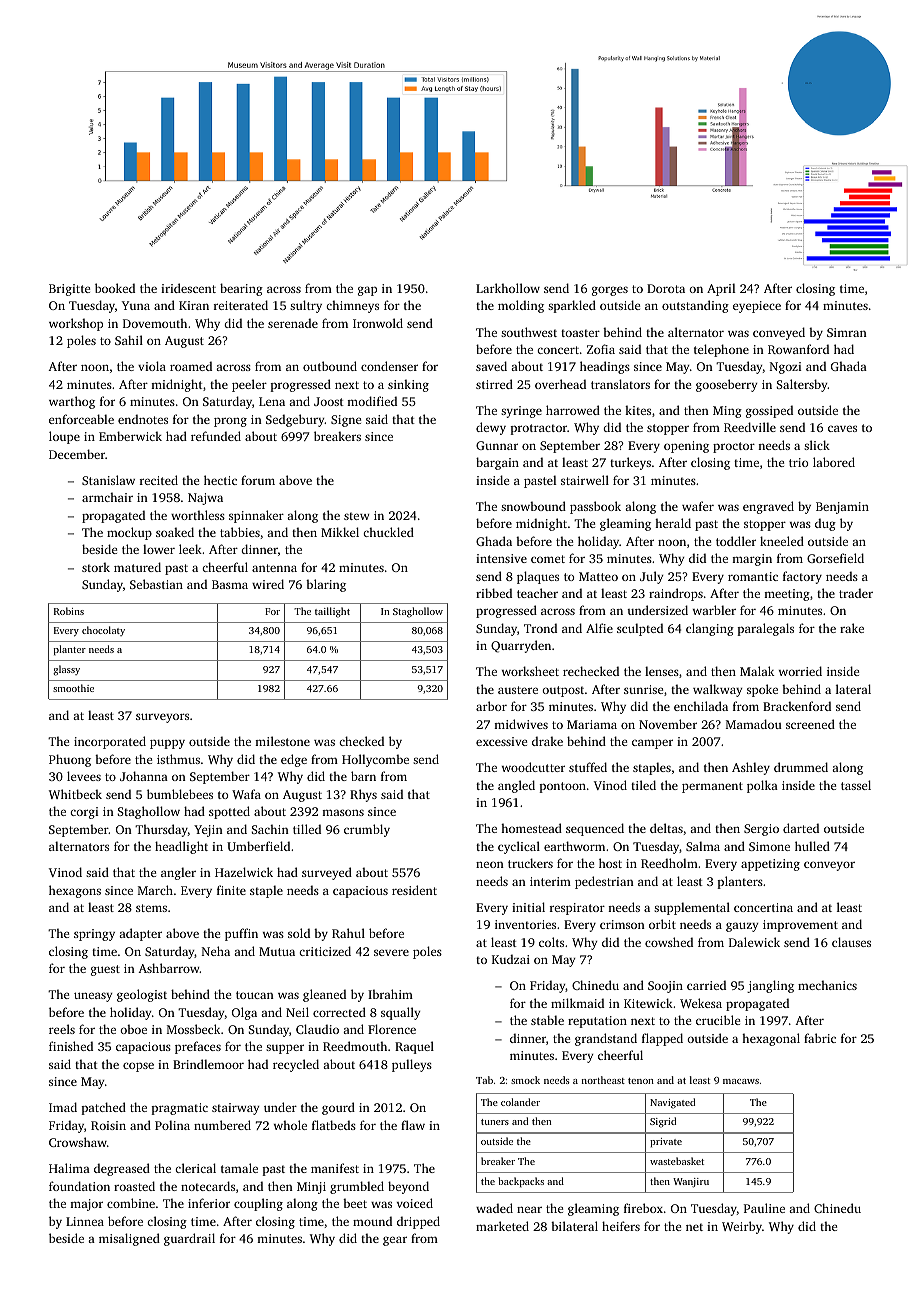  What do you see at coordinates (246, 794) in the image?
I see `Wafa` at bounding box center [246, 794].
